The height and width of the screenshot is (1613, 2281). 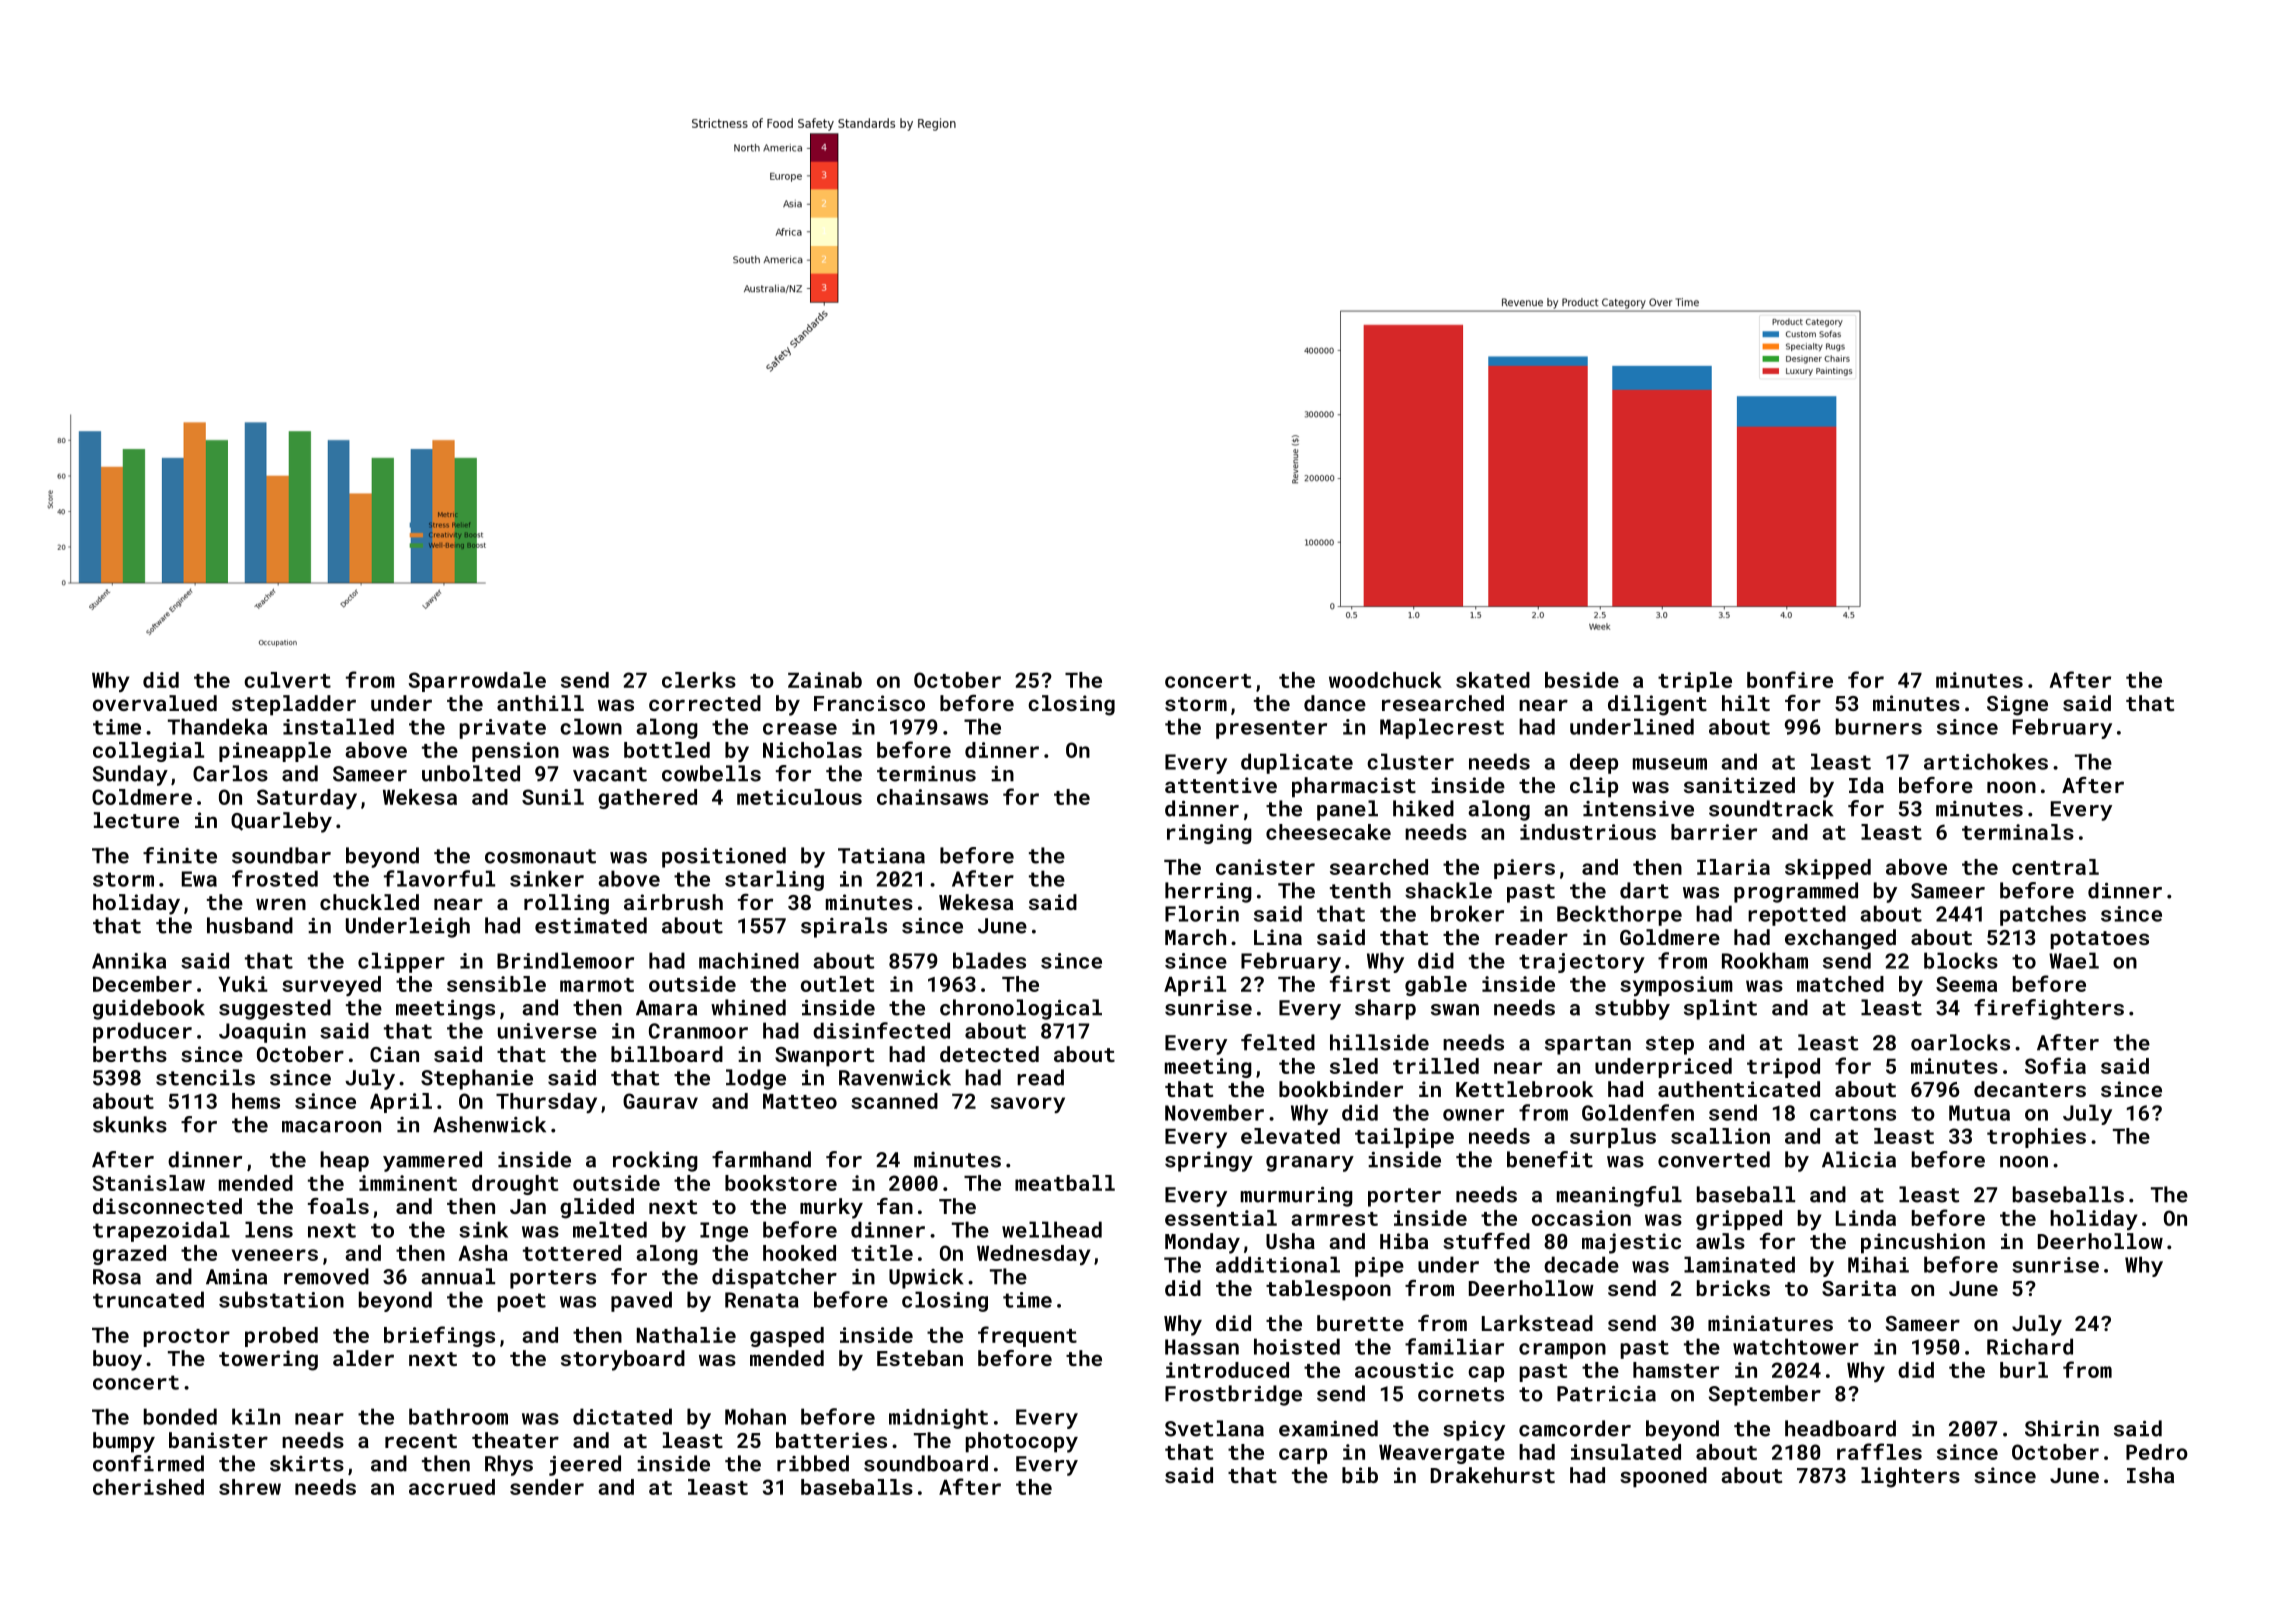 I want to click on Florin, so click(x=1202, y=913).
